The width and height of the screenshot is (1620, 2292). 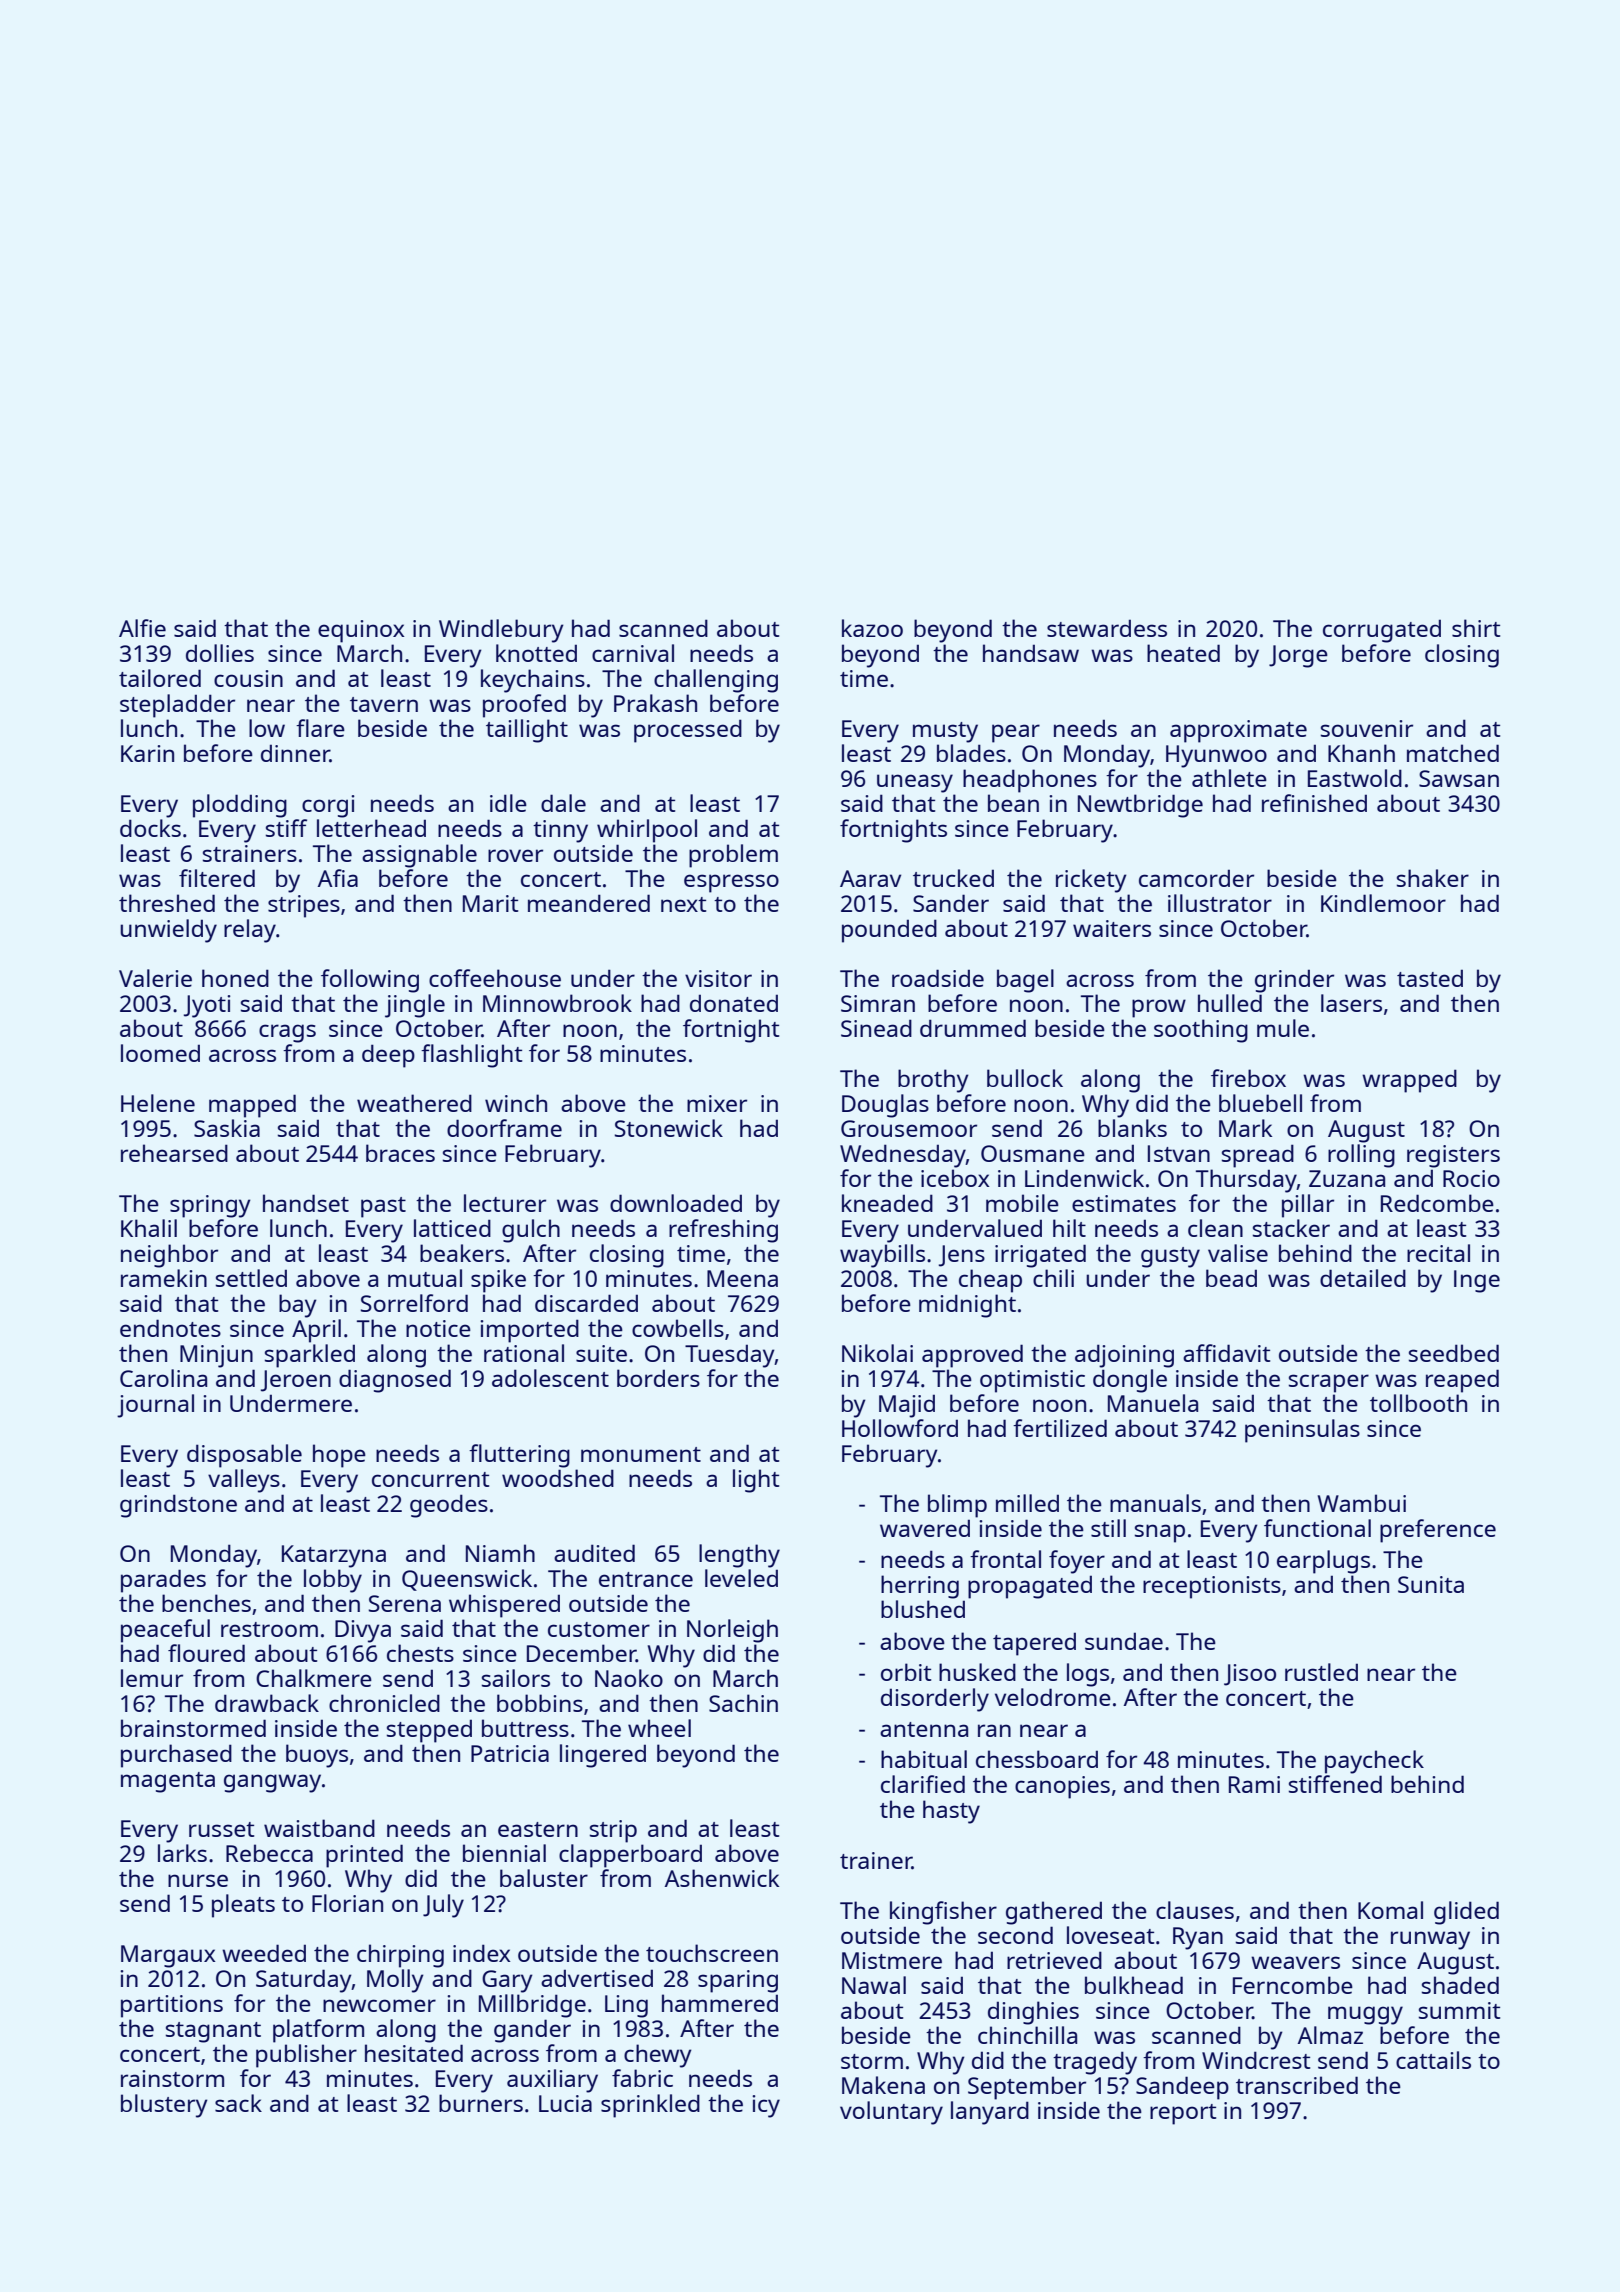 I want to click on idle, so click(x=508, y=803).
